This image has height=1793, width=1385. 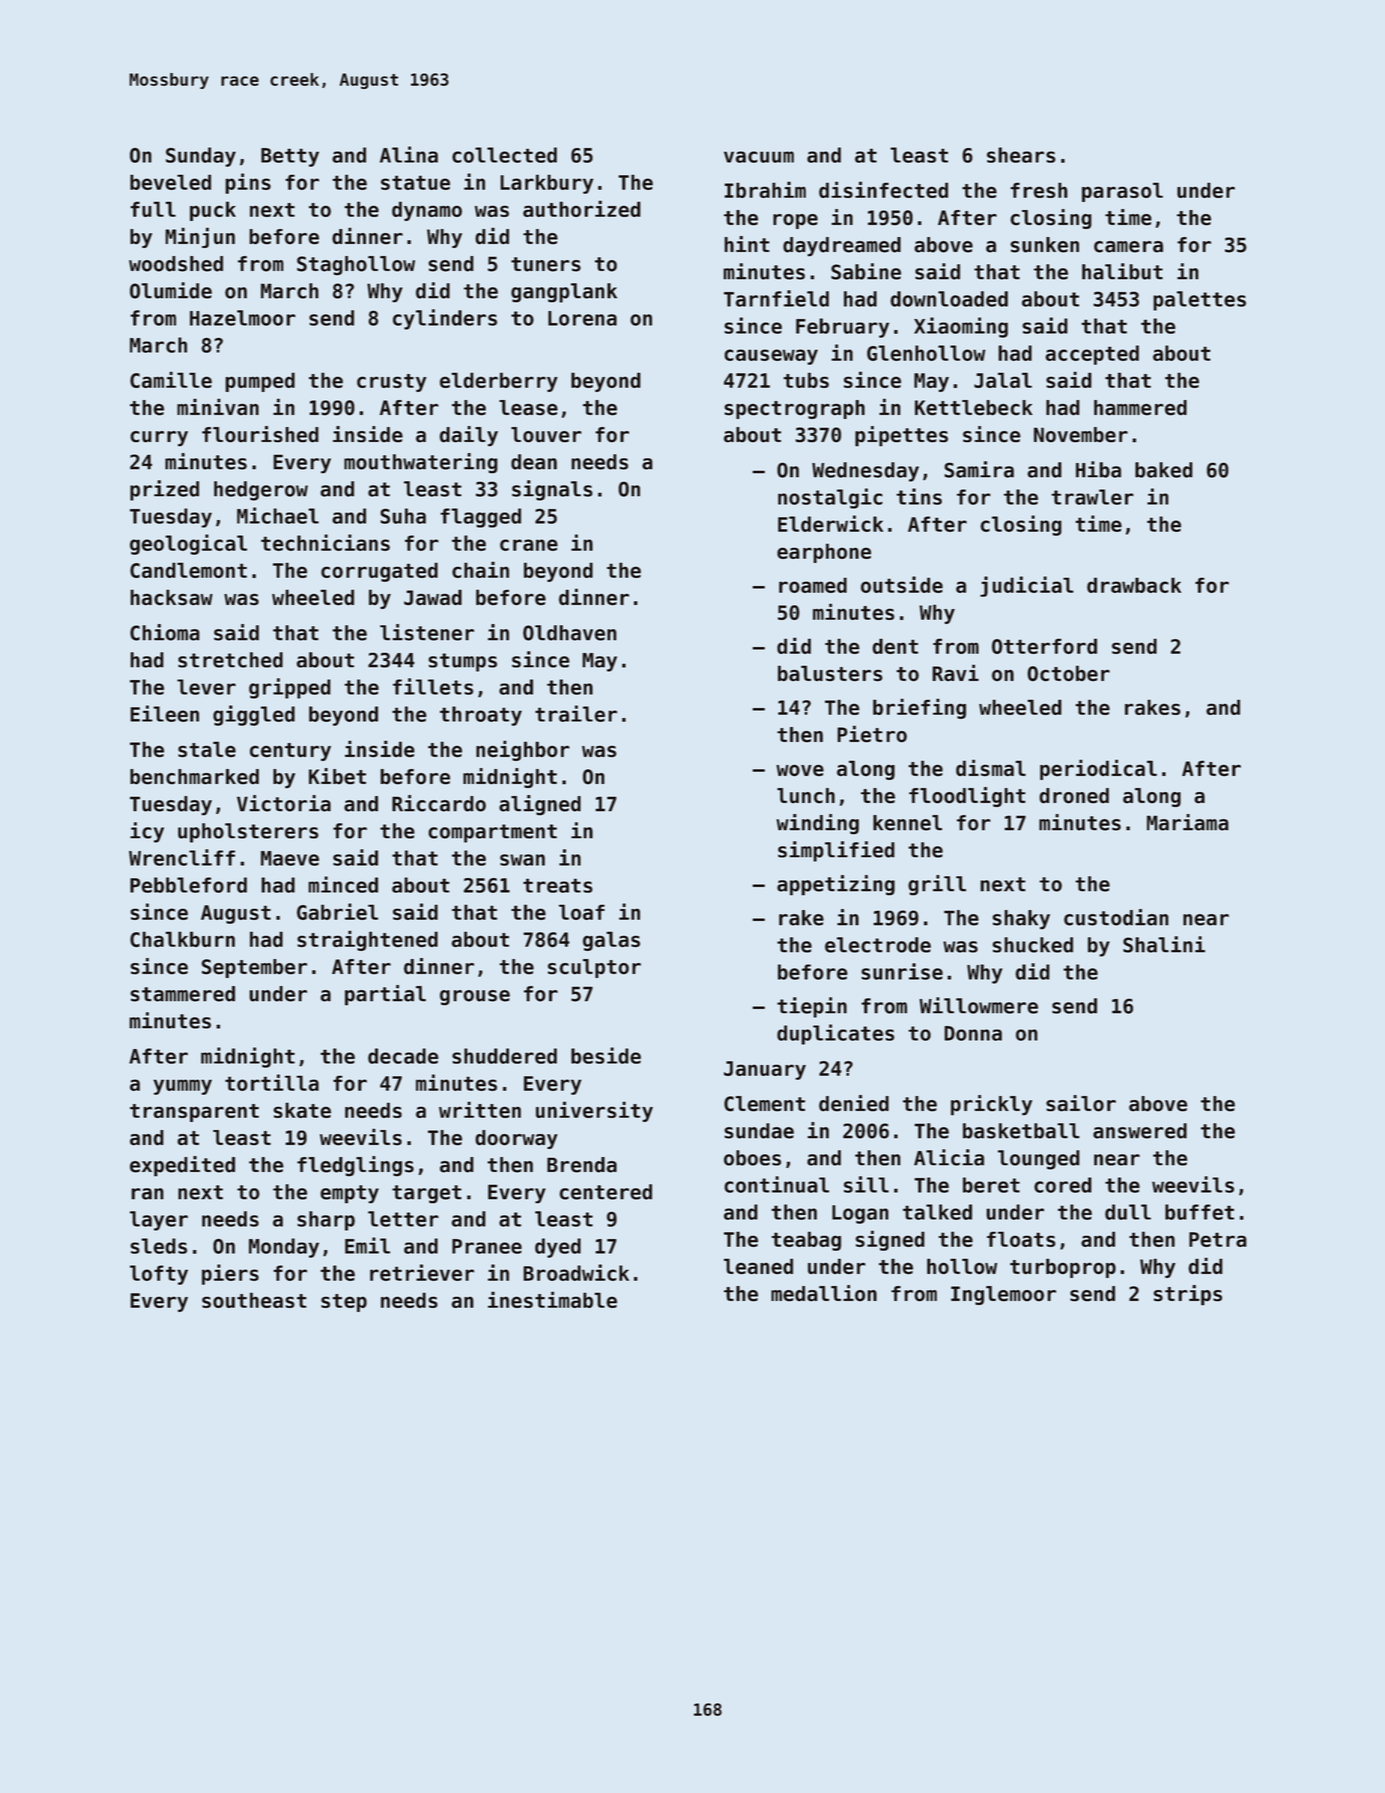 What do you see at coordinates (1122, 271) in the image?
I see `halibut` at bounding box center [1122, 271].
